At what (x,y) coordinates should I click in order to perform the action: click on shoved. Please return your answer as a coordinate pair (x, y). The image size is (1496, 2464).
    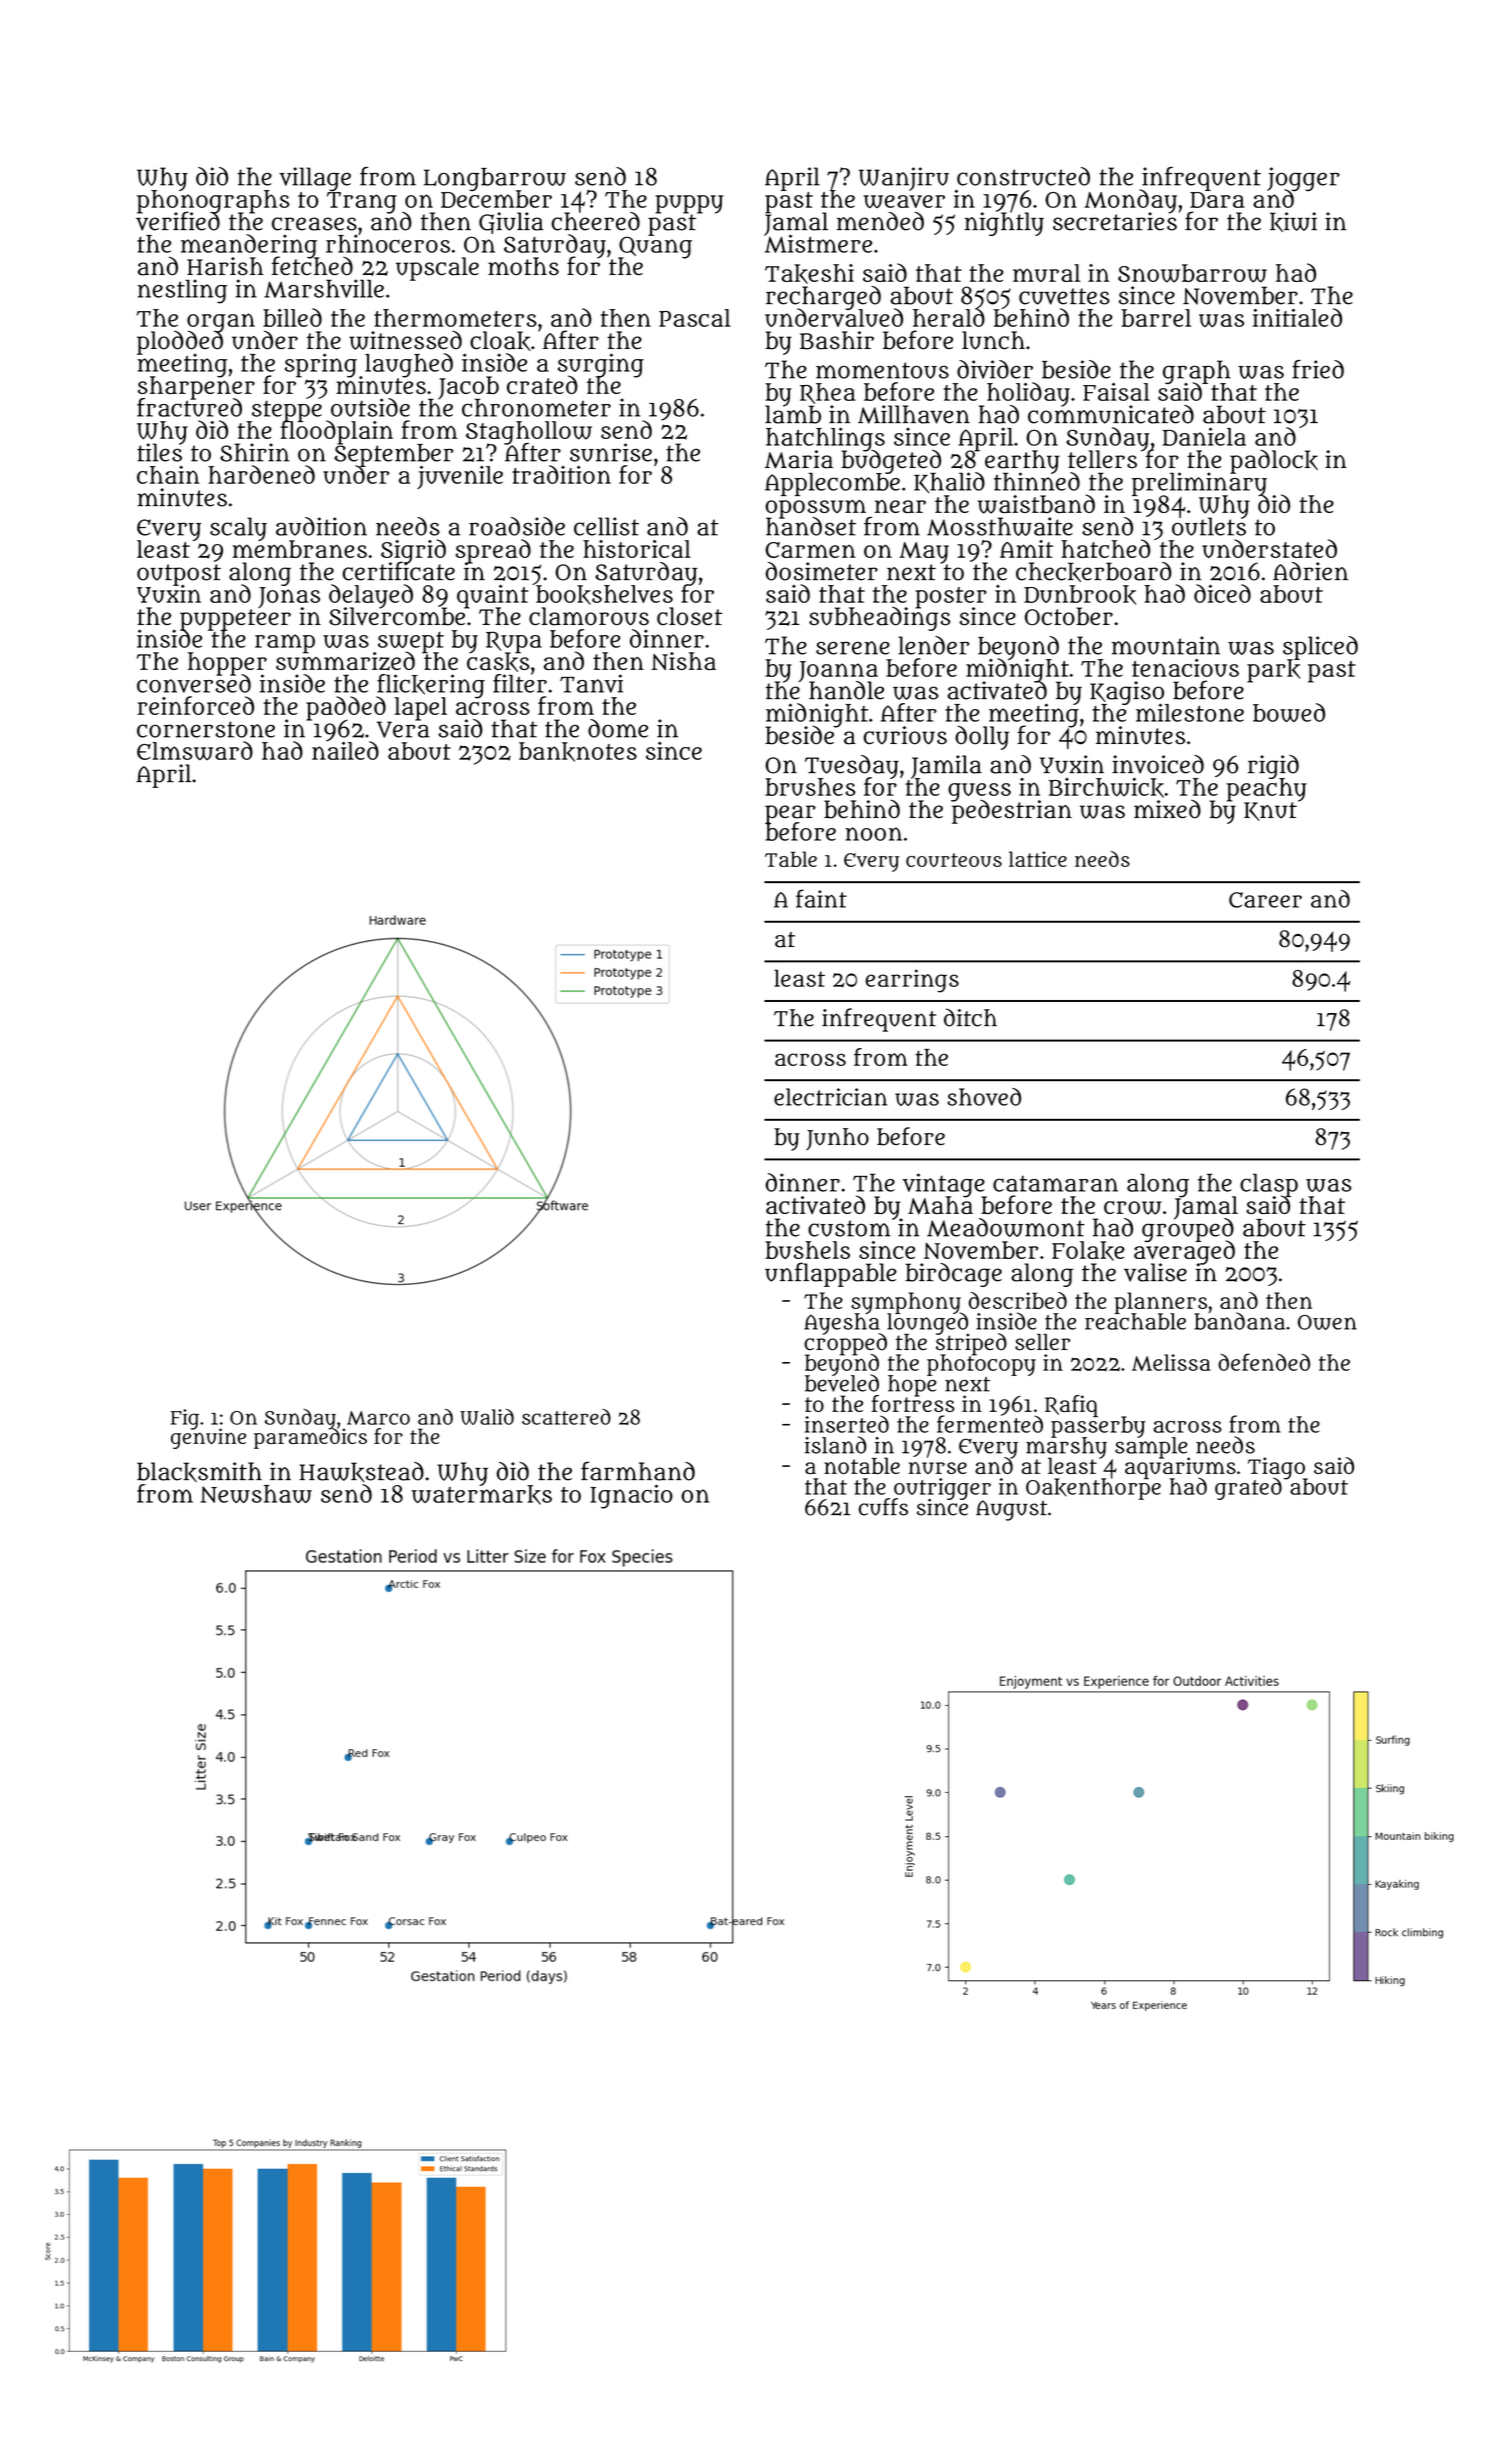
    Looking at the image, I should click on (984, 1097).
